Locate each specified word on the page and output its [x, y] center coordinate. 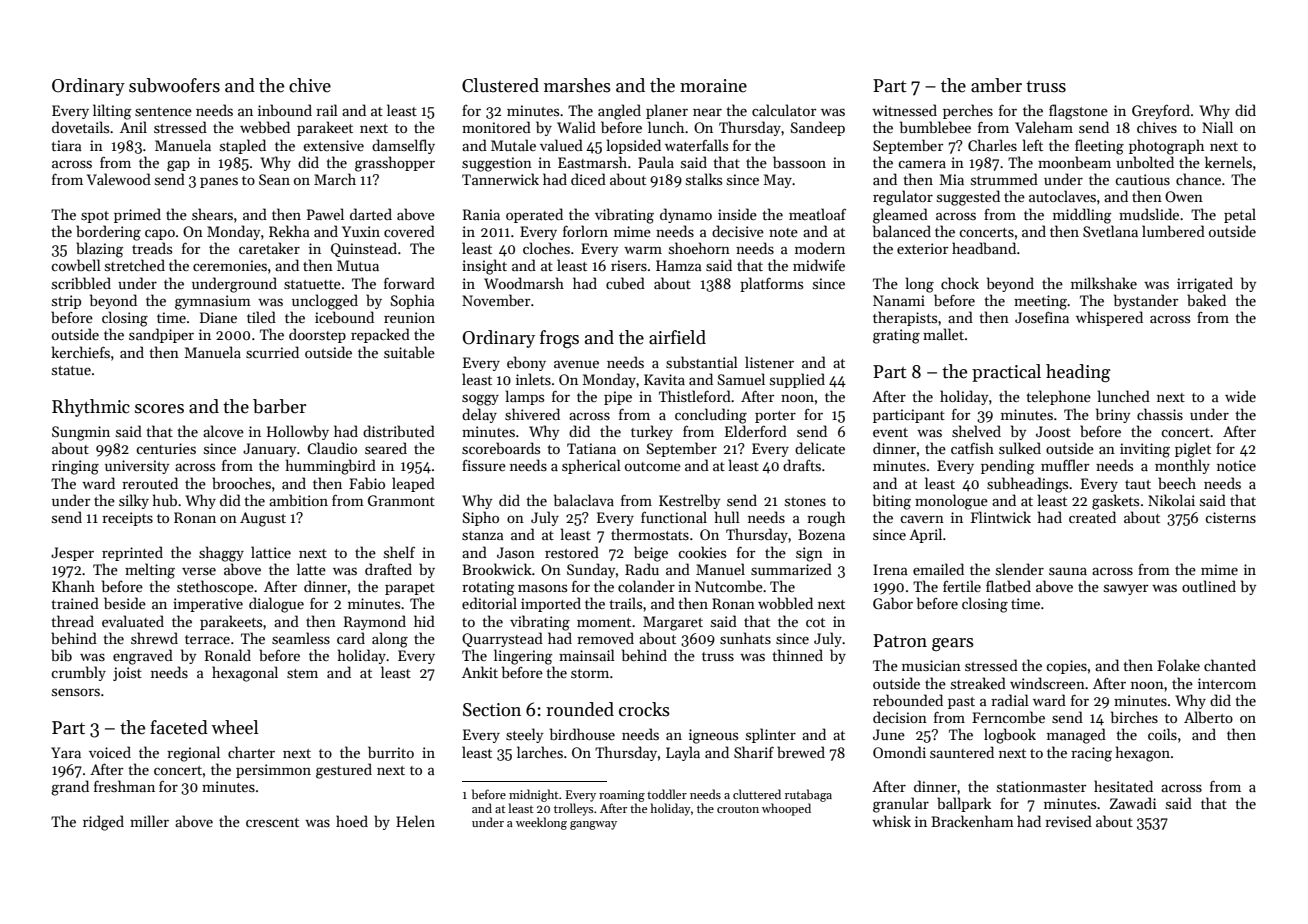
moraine [713, 86]
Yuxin [361, 231]
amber [996, 85]
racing [1091, 754]
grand [70, 788]
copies [1066, 667]
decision [900, 717]
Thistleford [695, 396]
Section [492, 710]
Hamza [679, 265]
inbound [285, 110]
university [137, 467]
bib [61, 655]
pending [1008, 467]
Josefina [1042, 317]
